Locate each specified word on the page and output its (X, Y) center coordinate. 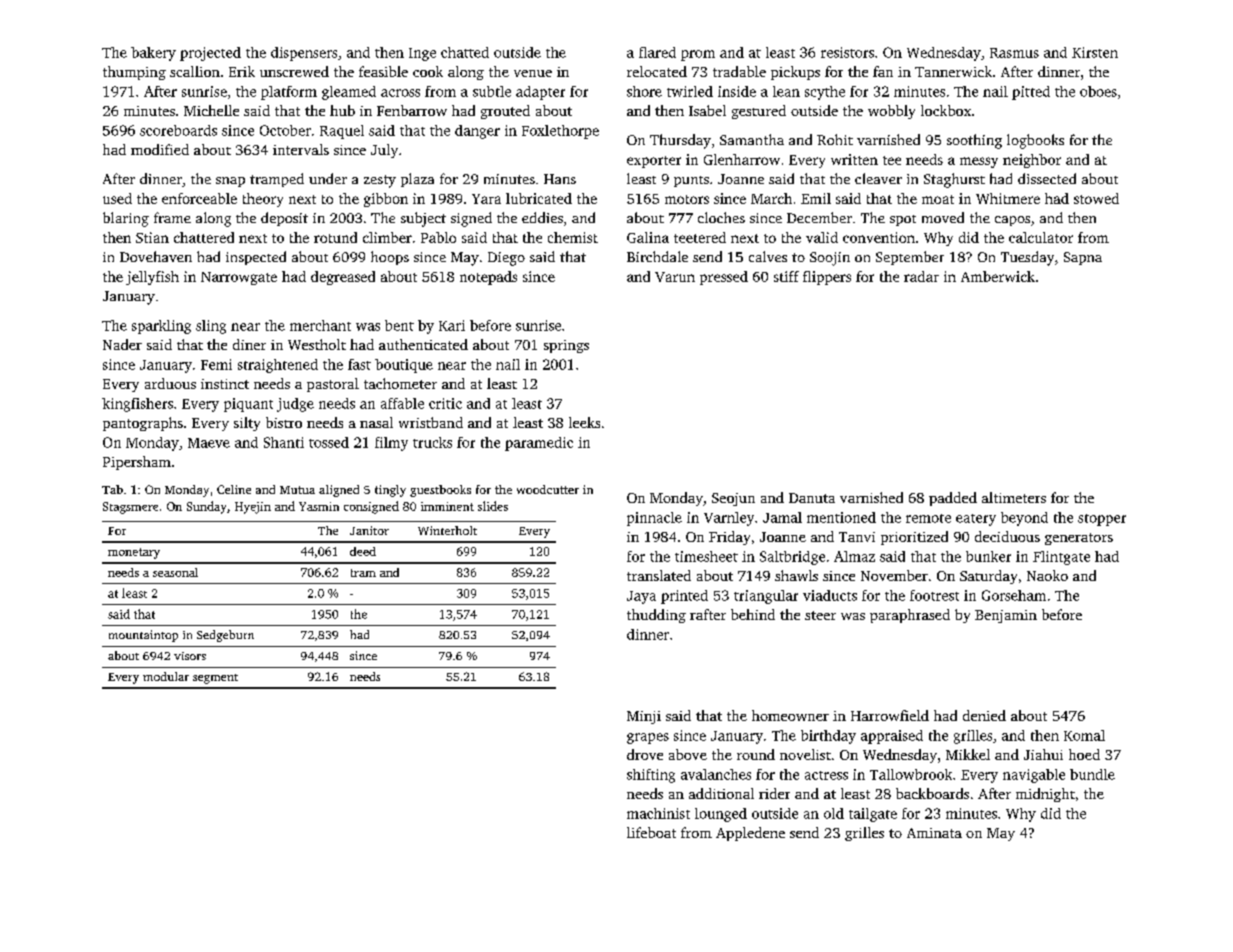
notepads (488, 278)
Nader (122, 344)
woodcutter (548, 489)
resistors (847, 52)
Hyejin (253, 508)
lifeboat (651, 832)
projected (210, 54)
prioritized (914, 538)
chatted (465, 52)
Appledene (750, 834)
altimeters (1014, 497)
